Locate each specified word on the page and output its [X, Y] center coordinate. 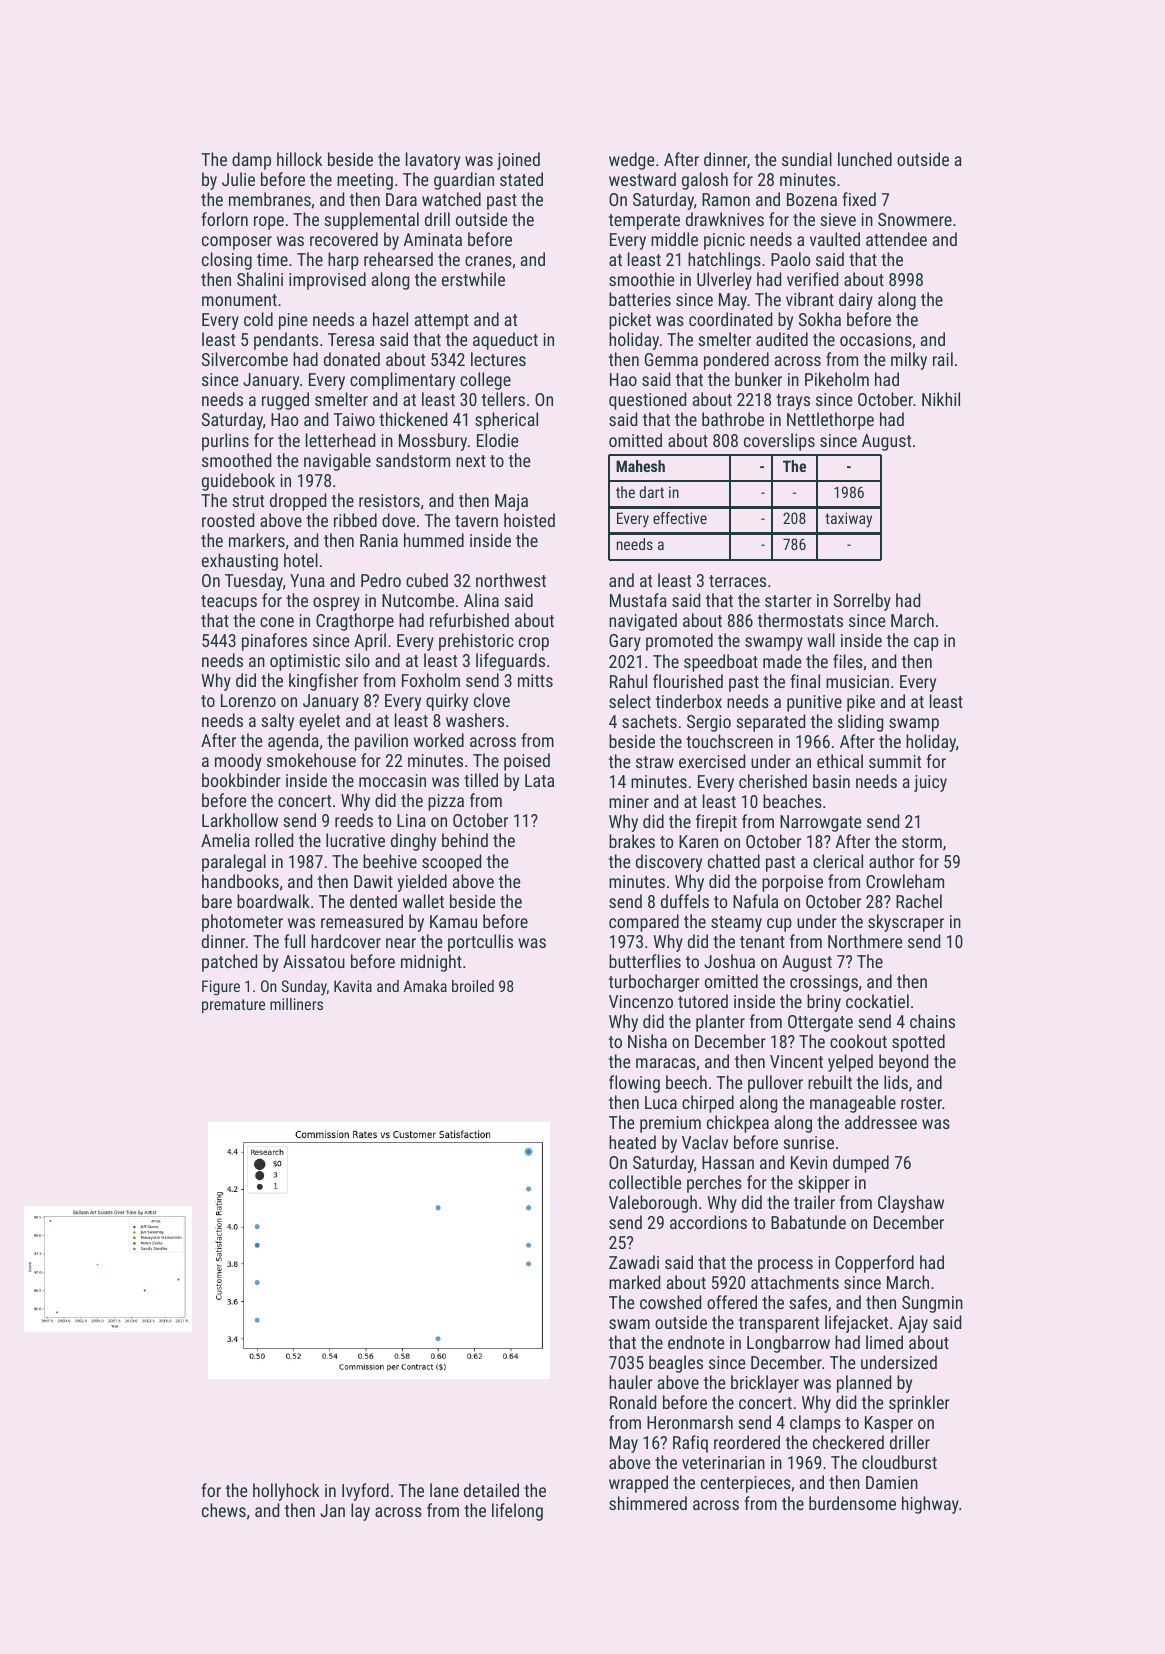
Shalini [260, 279]
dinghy [413, 842]
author [891, 861]
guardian [464, 181]
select [630, 701]
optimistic [305, 662]
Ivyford [365, 1492]
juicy [930, 783]
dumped [861, 1164]
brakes [632, 841]
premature [233, 1006]
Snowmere [915, 219]
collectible [645, 1182]
